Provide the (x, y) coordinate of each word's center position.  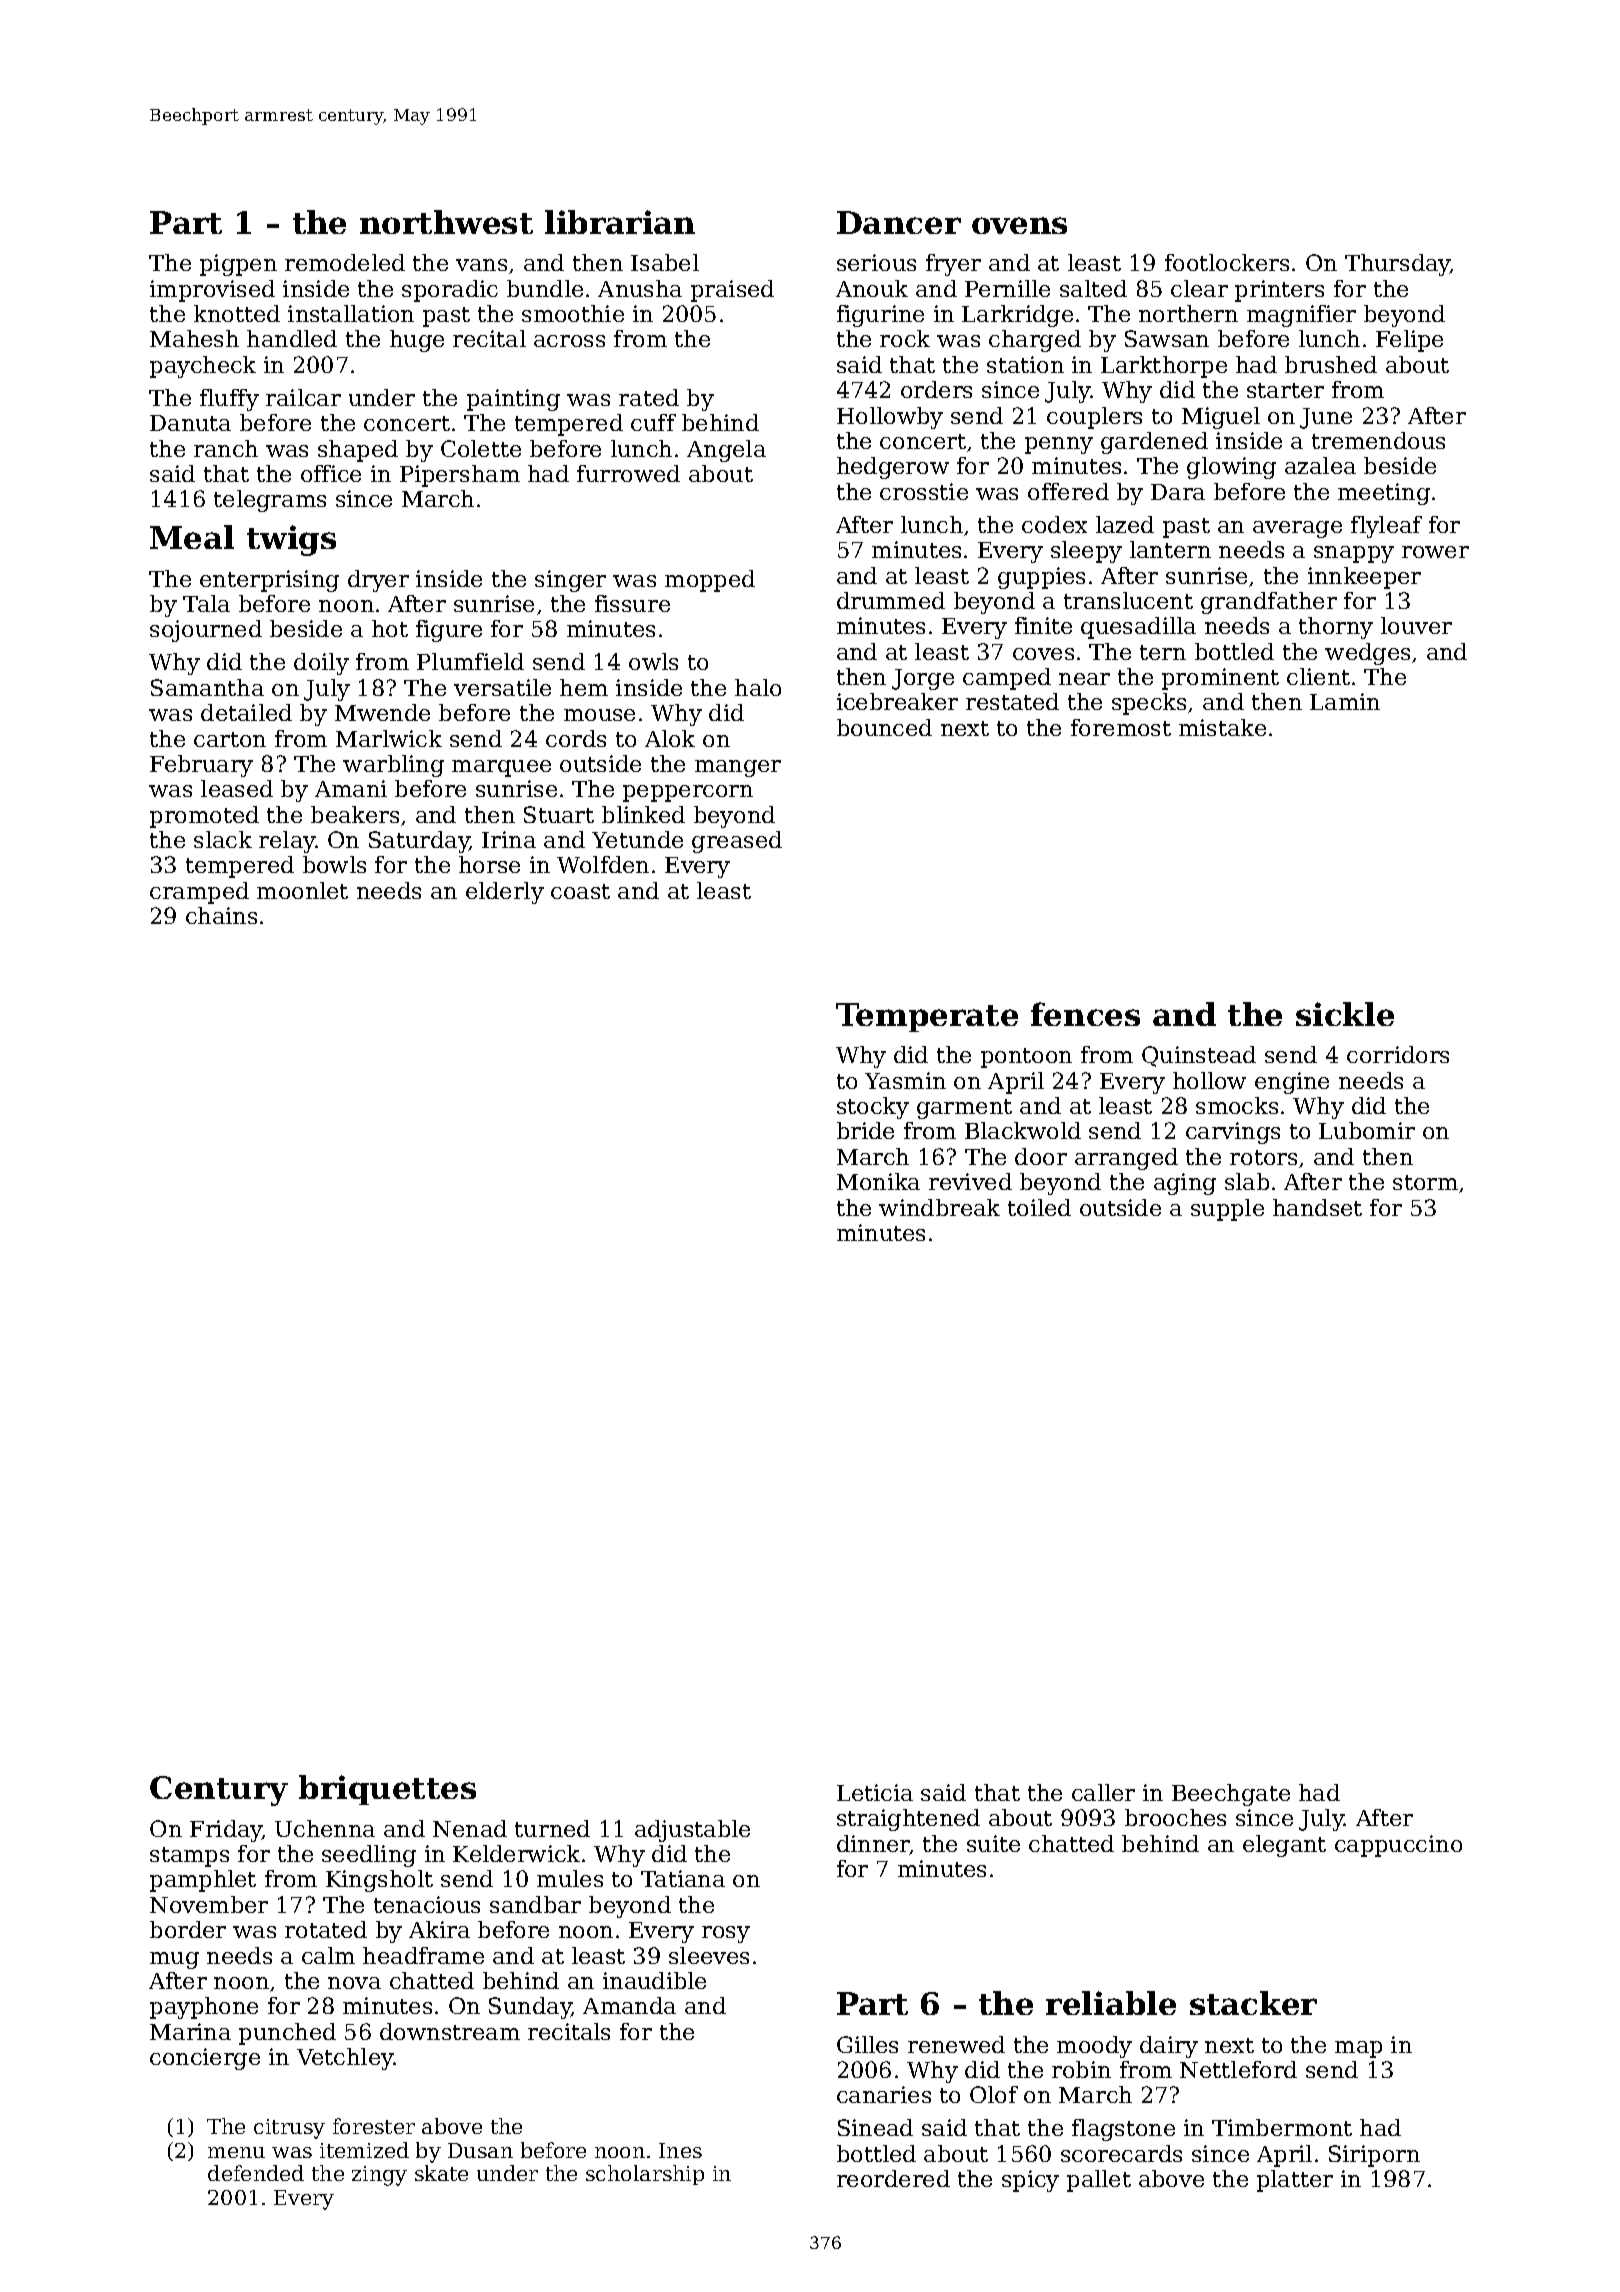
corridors (1398, 1054)
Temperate (927, 1017)
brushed (1331, 364)
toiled (1039, 1207)
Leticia (875, 1792)
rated (649, 397)
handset (1317, 1207)
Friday (226, 1831)
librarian (620, 222)
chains (221, 915)
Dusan (480, 2150)
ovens (1019, 225)
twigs (291, 540)
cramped (199, 893)
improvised (212, 291)
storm (1425, 1182)
